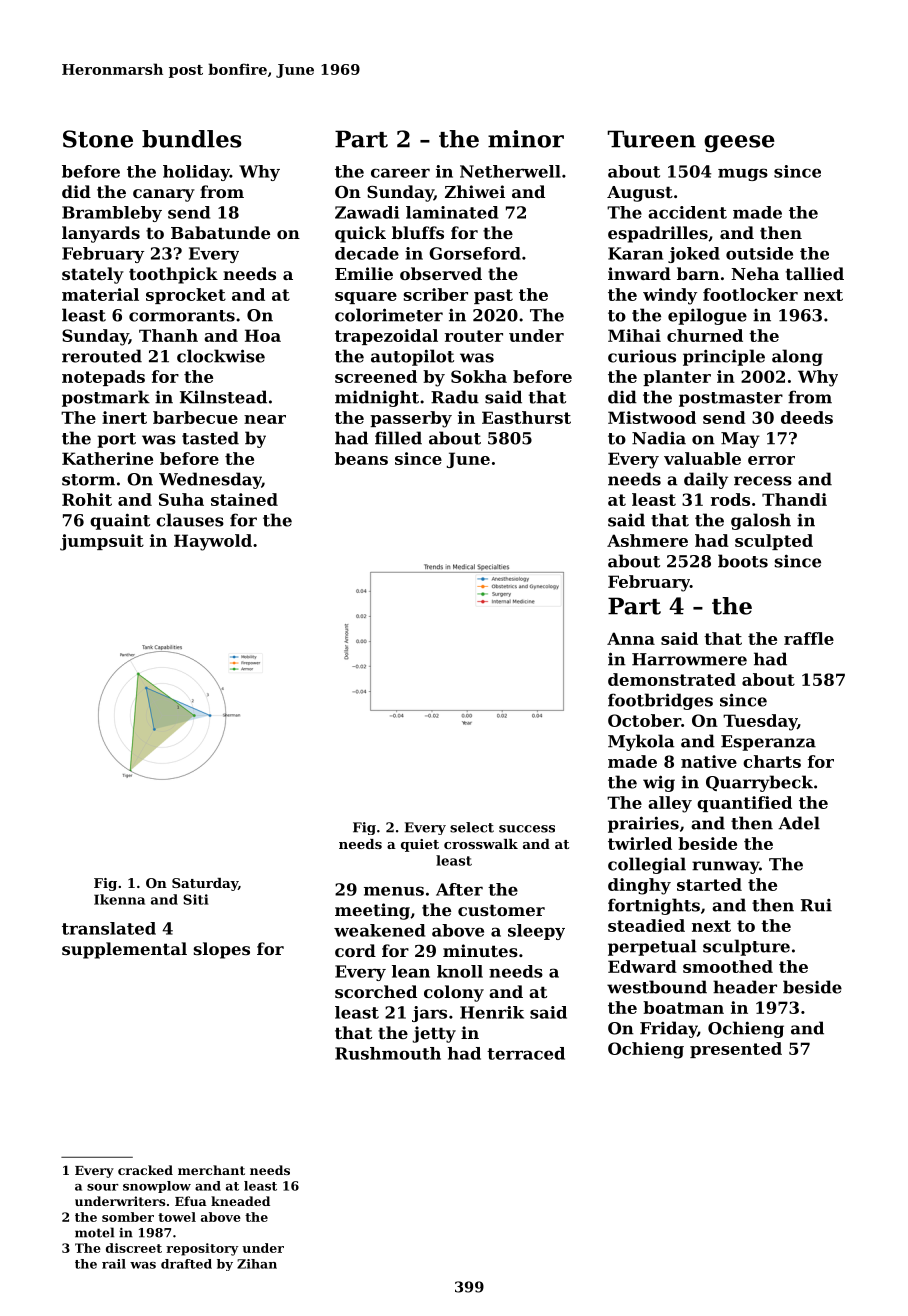 Image resolution: width=908 pixels, height=1316 pixels. What do you see at coordinates (420, 845) in the screenshot?
I see `quiet` at bounding box center [420, 845].
